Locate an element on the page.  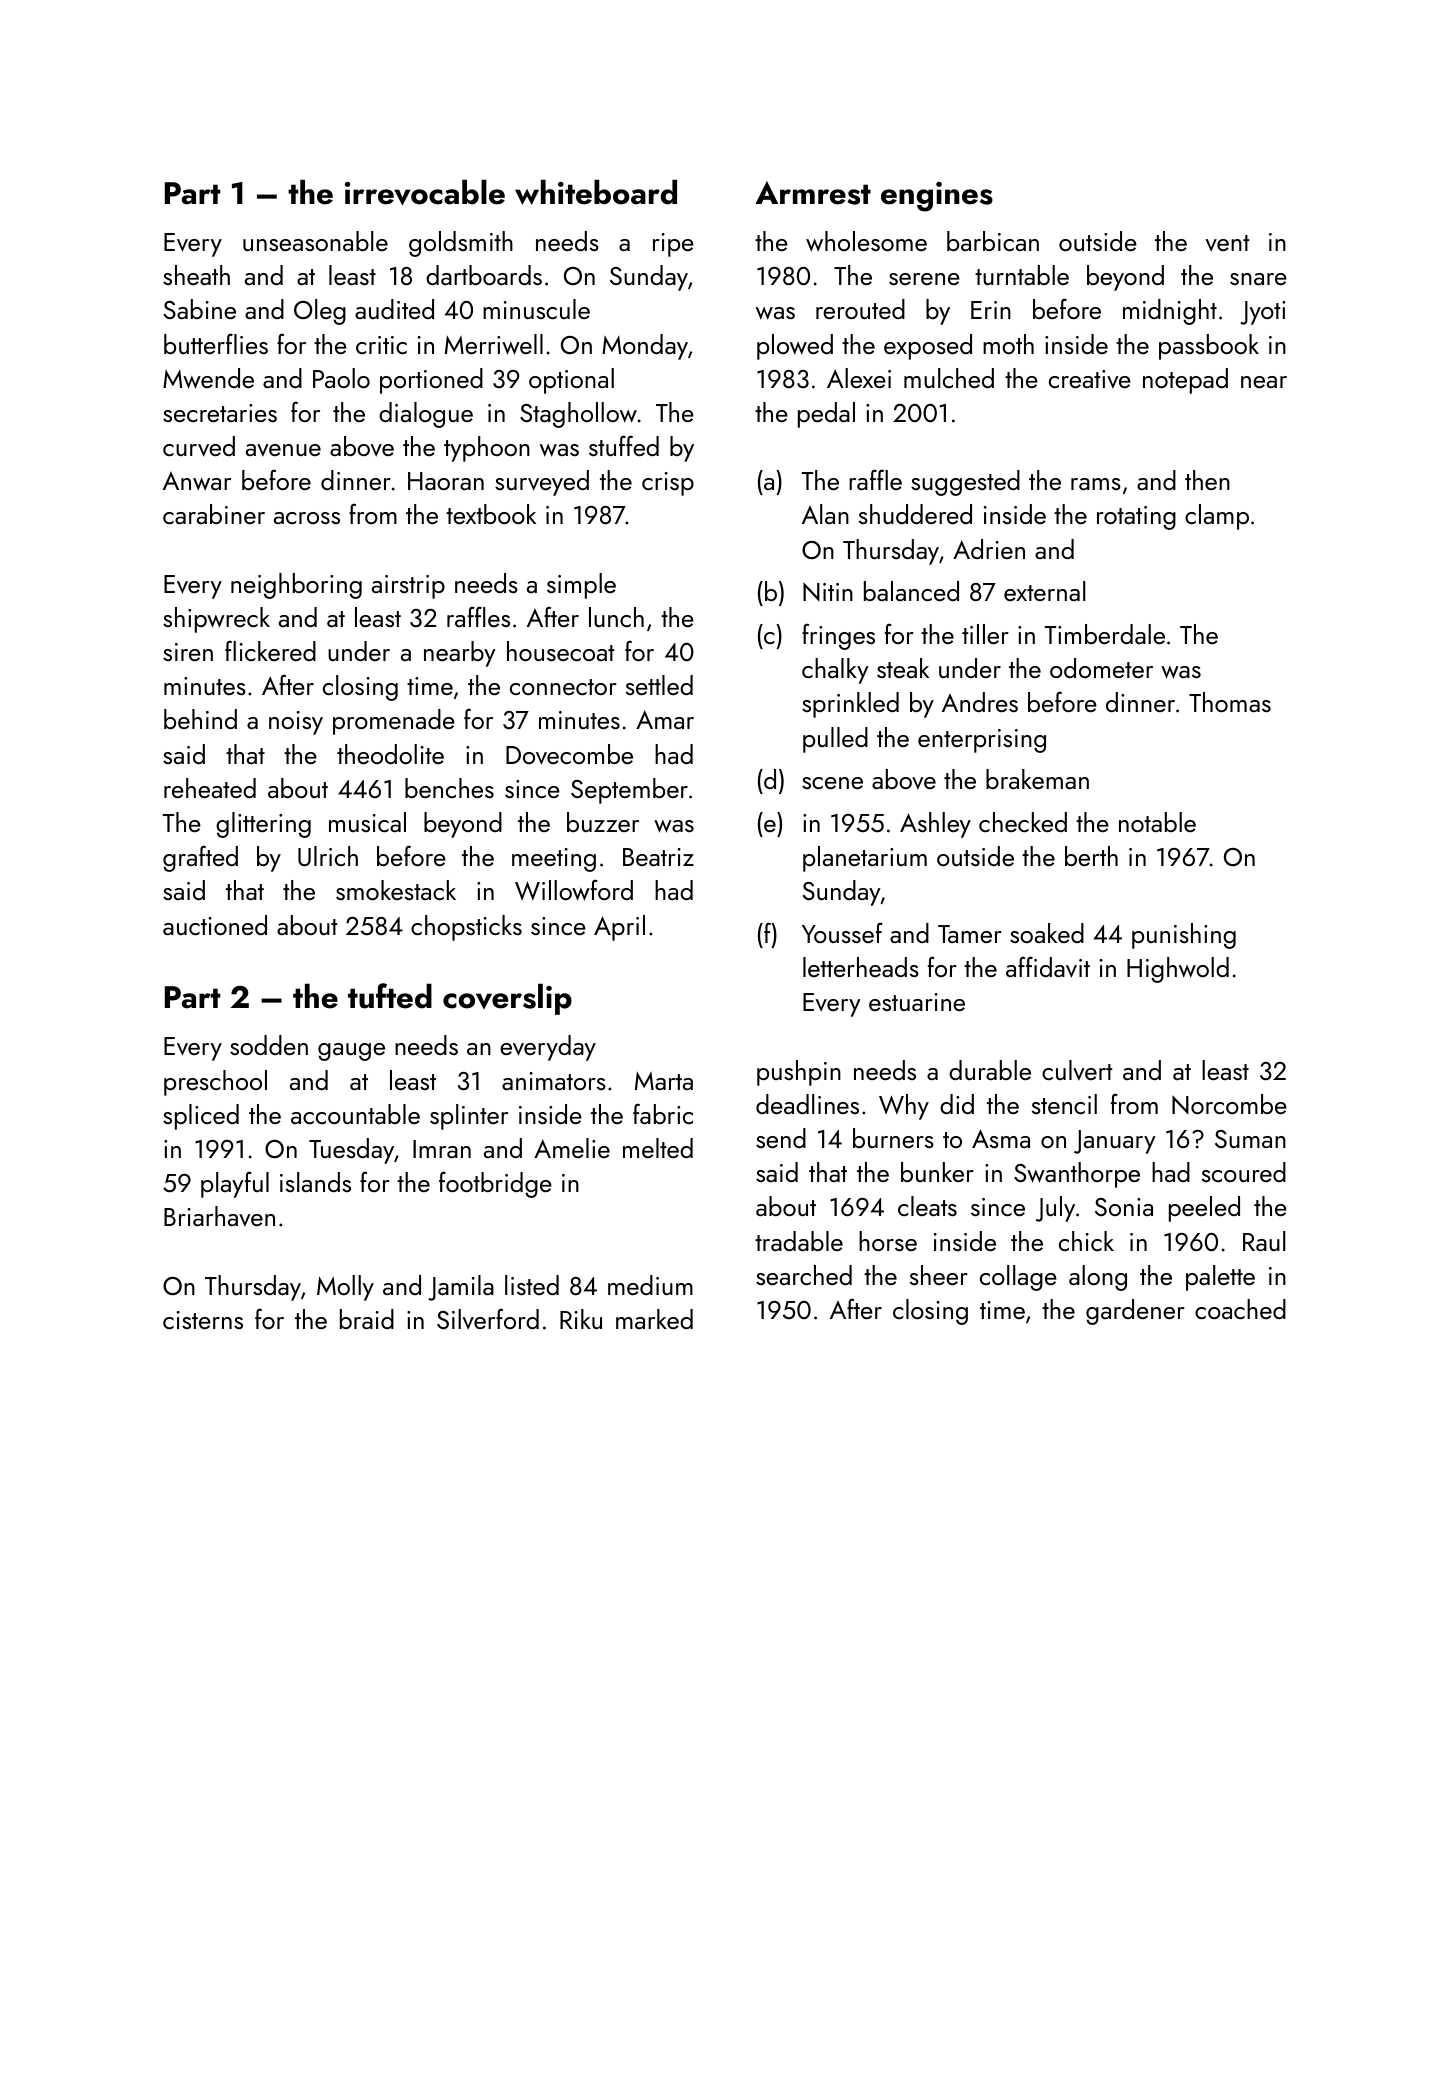
dartboards is located at coordinates (484, 275).
